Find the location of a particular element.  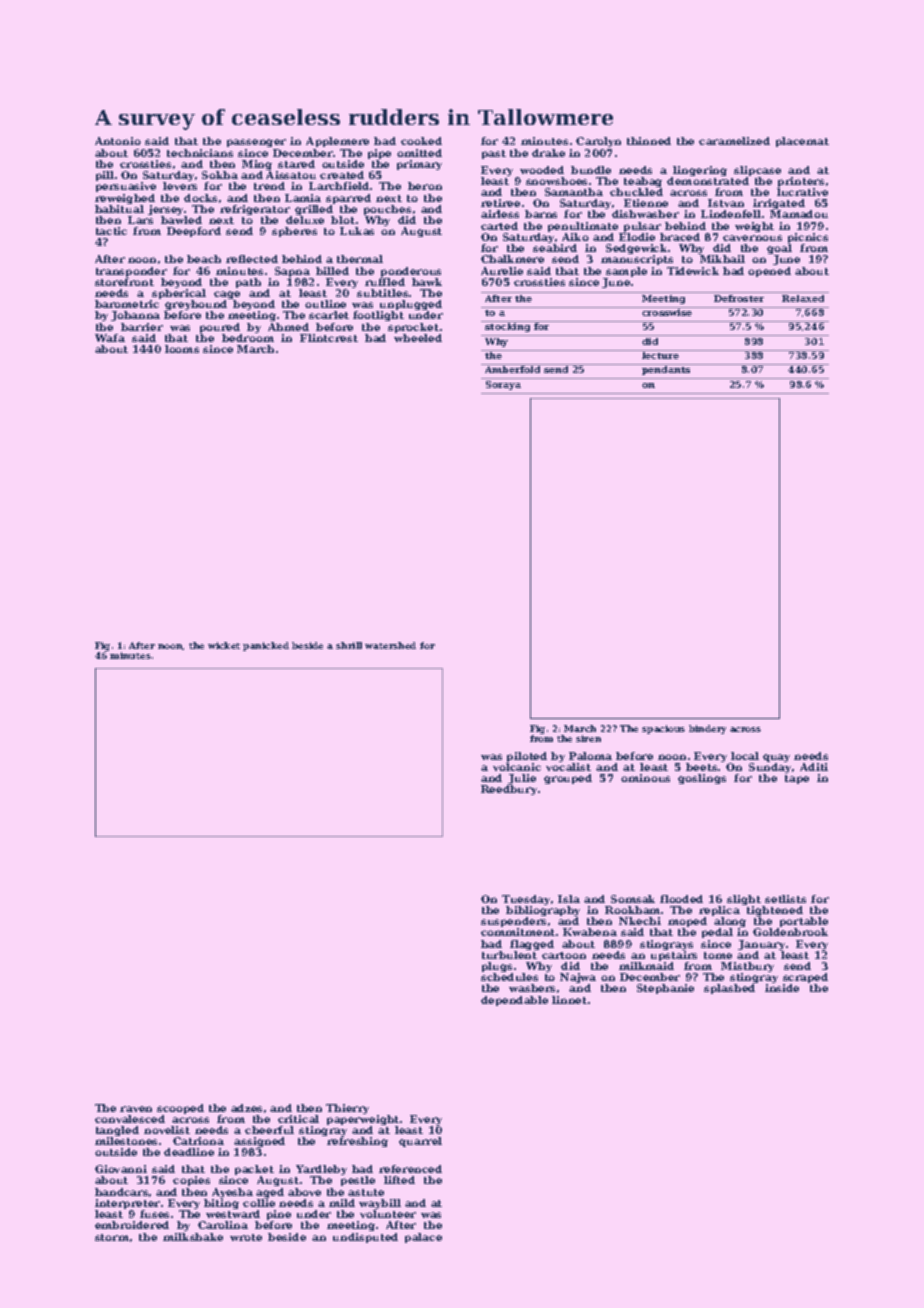

palace is located at coordinates (423, 1238).
